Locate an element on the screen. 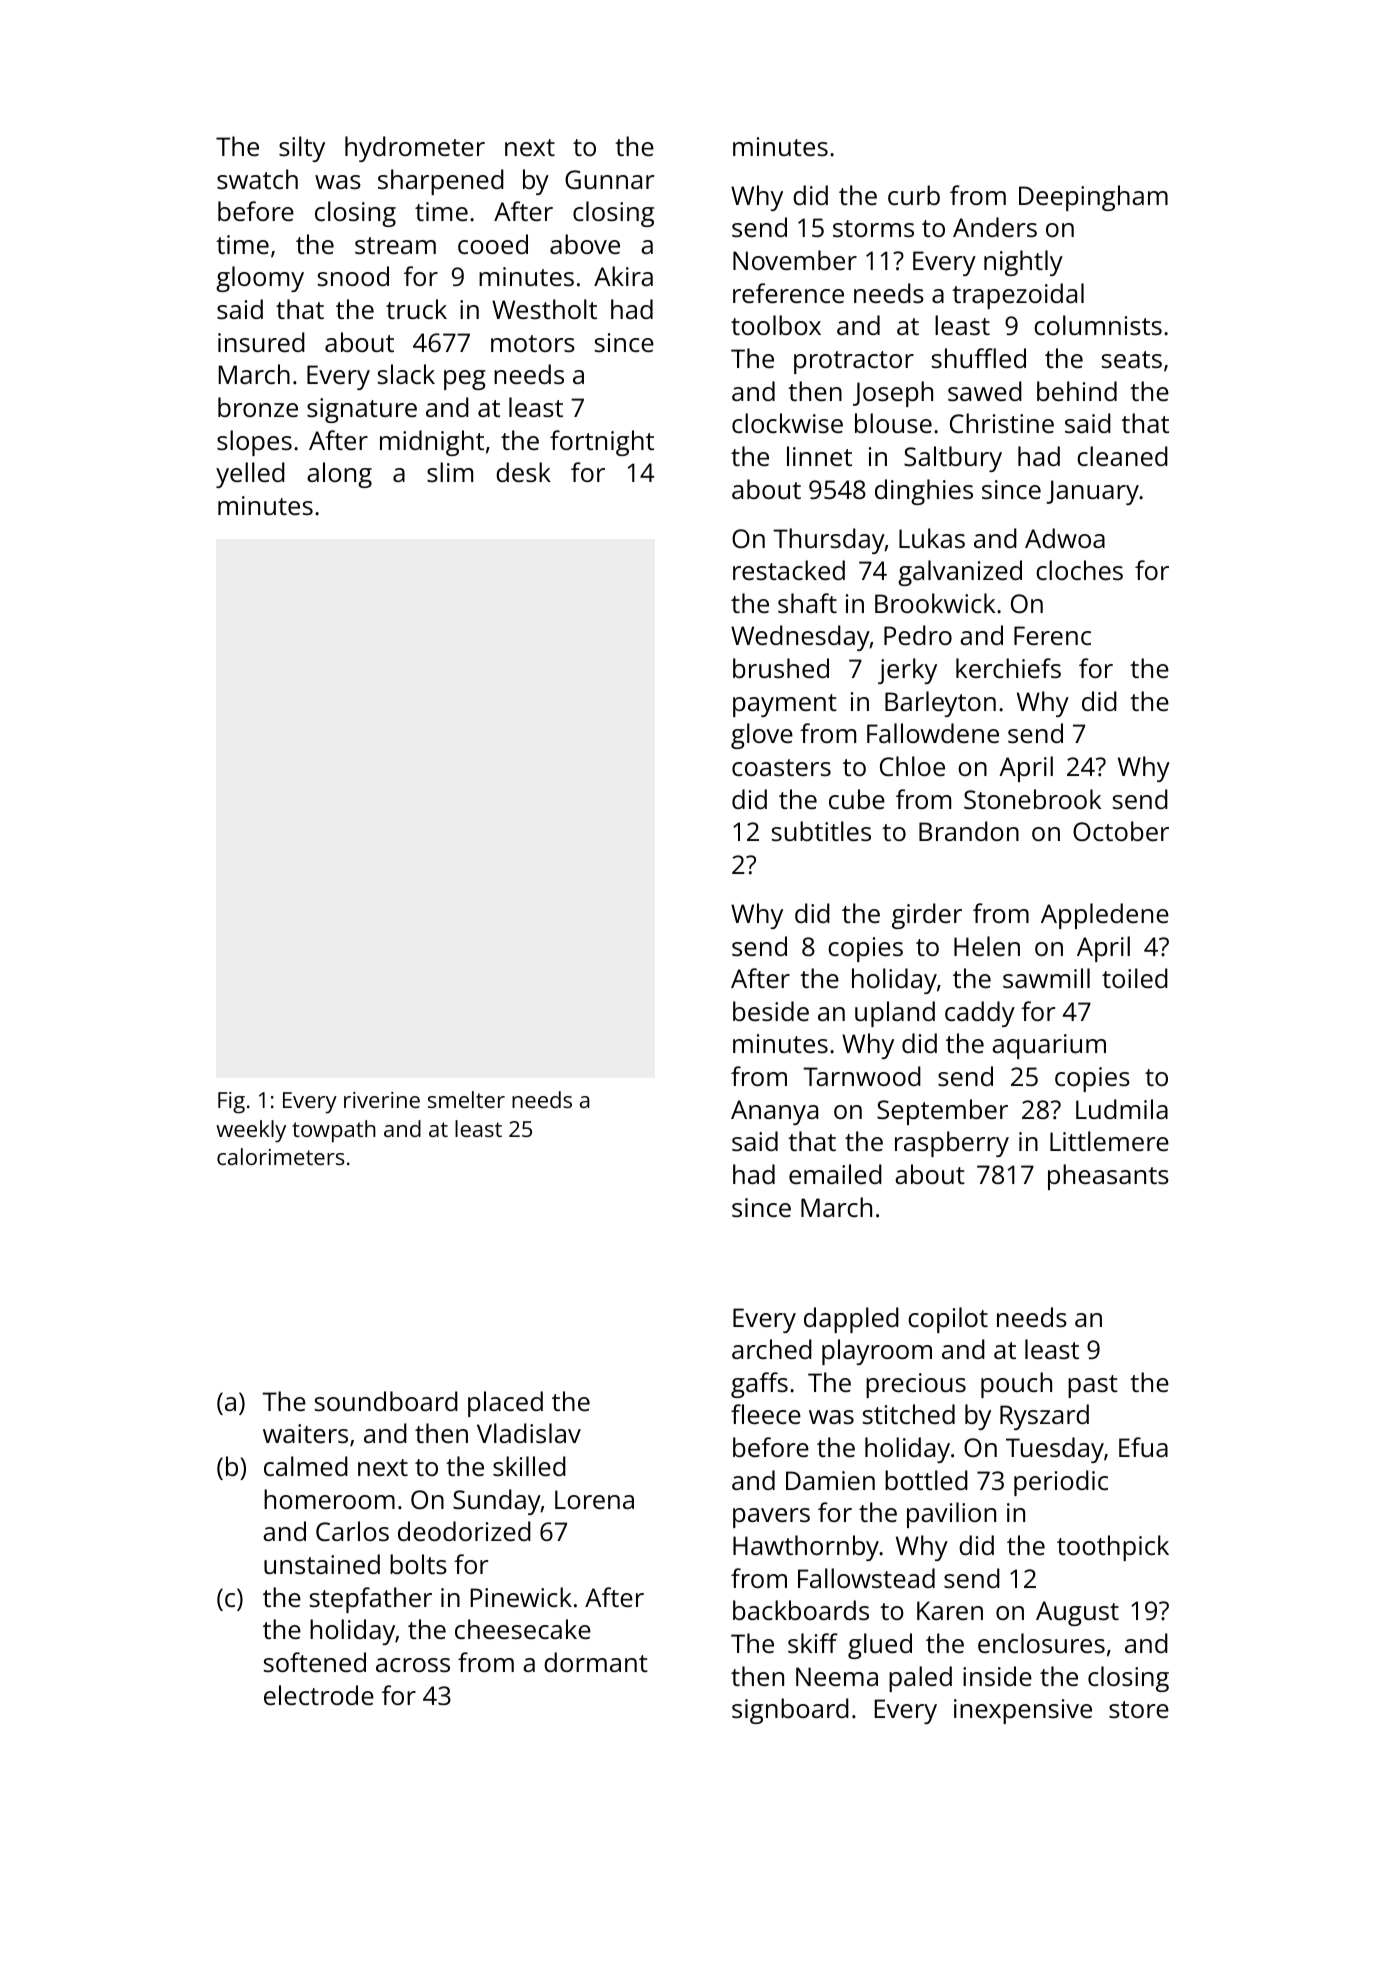  curb is located at coordinates (914, 195).
